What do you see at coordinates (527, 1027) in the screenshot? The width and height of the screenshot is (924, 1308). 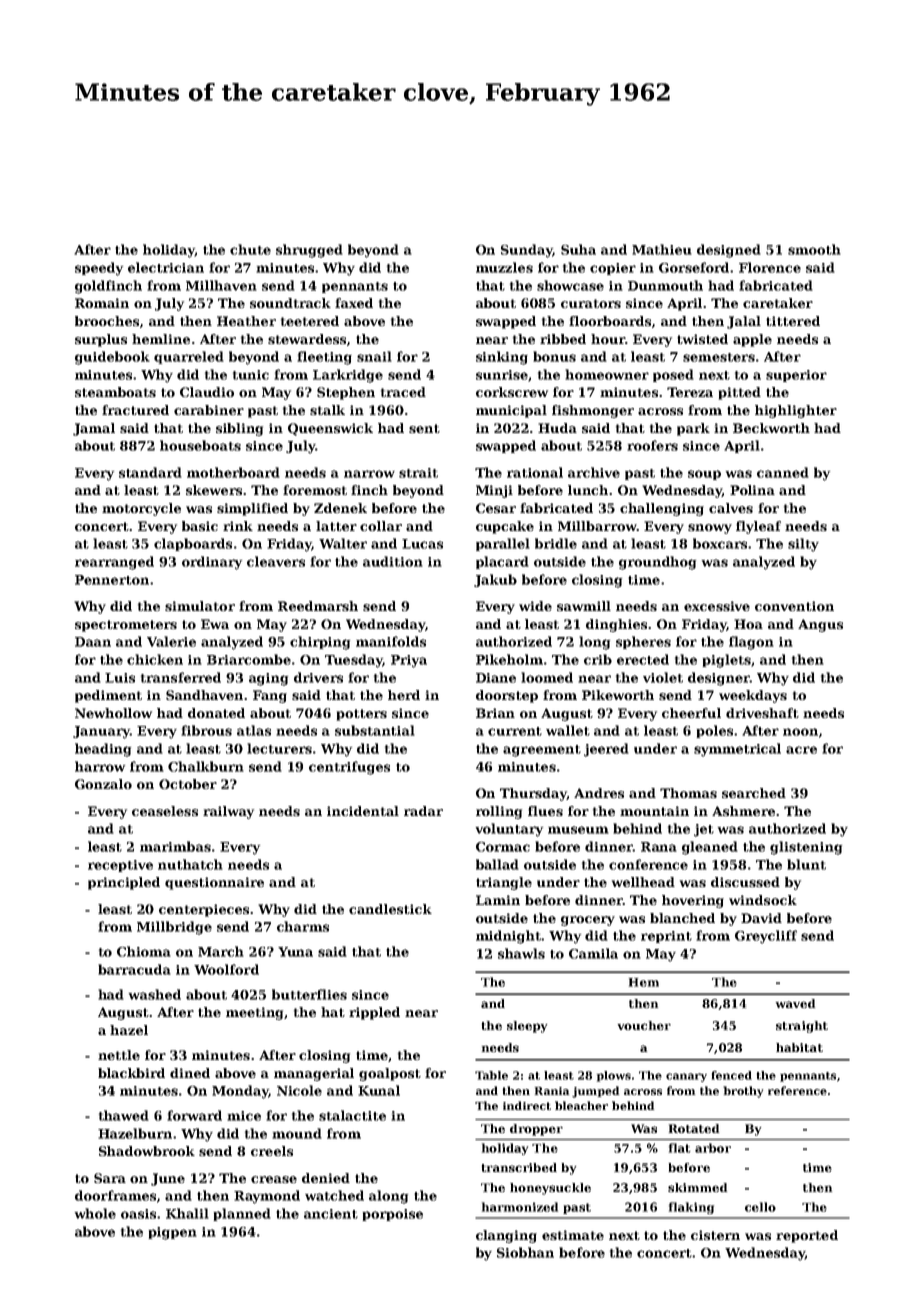 I see `sleepy` at bounding box center [527, 1027].
